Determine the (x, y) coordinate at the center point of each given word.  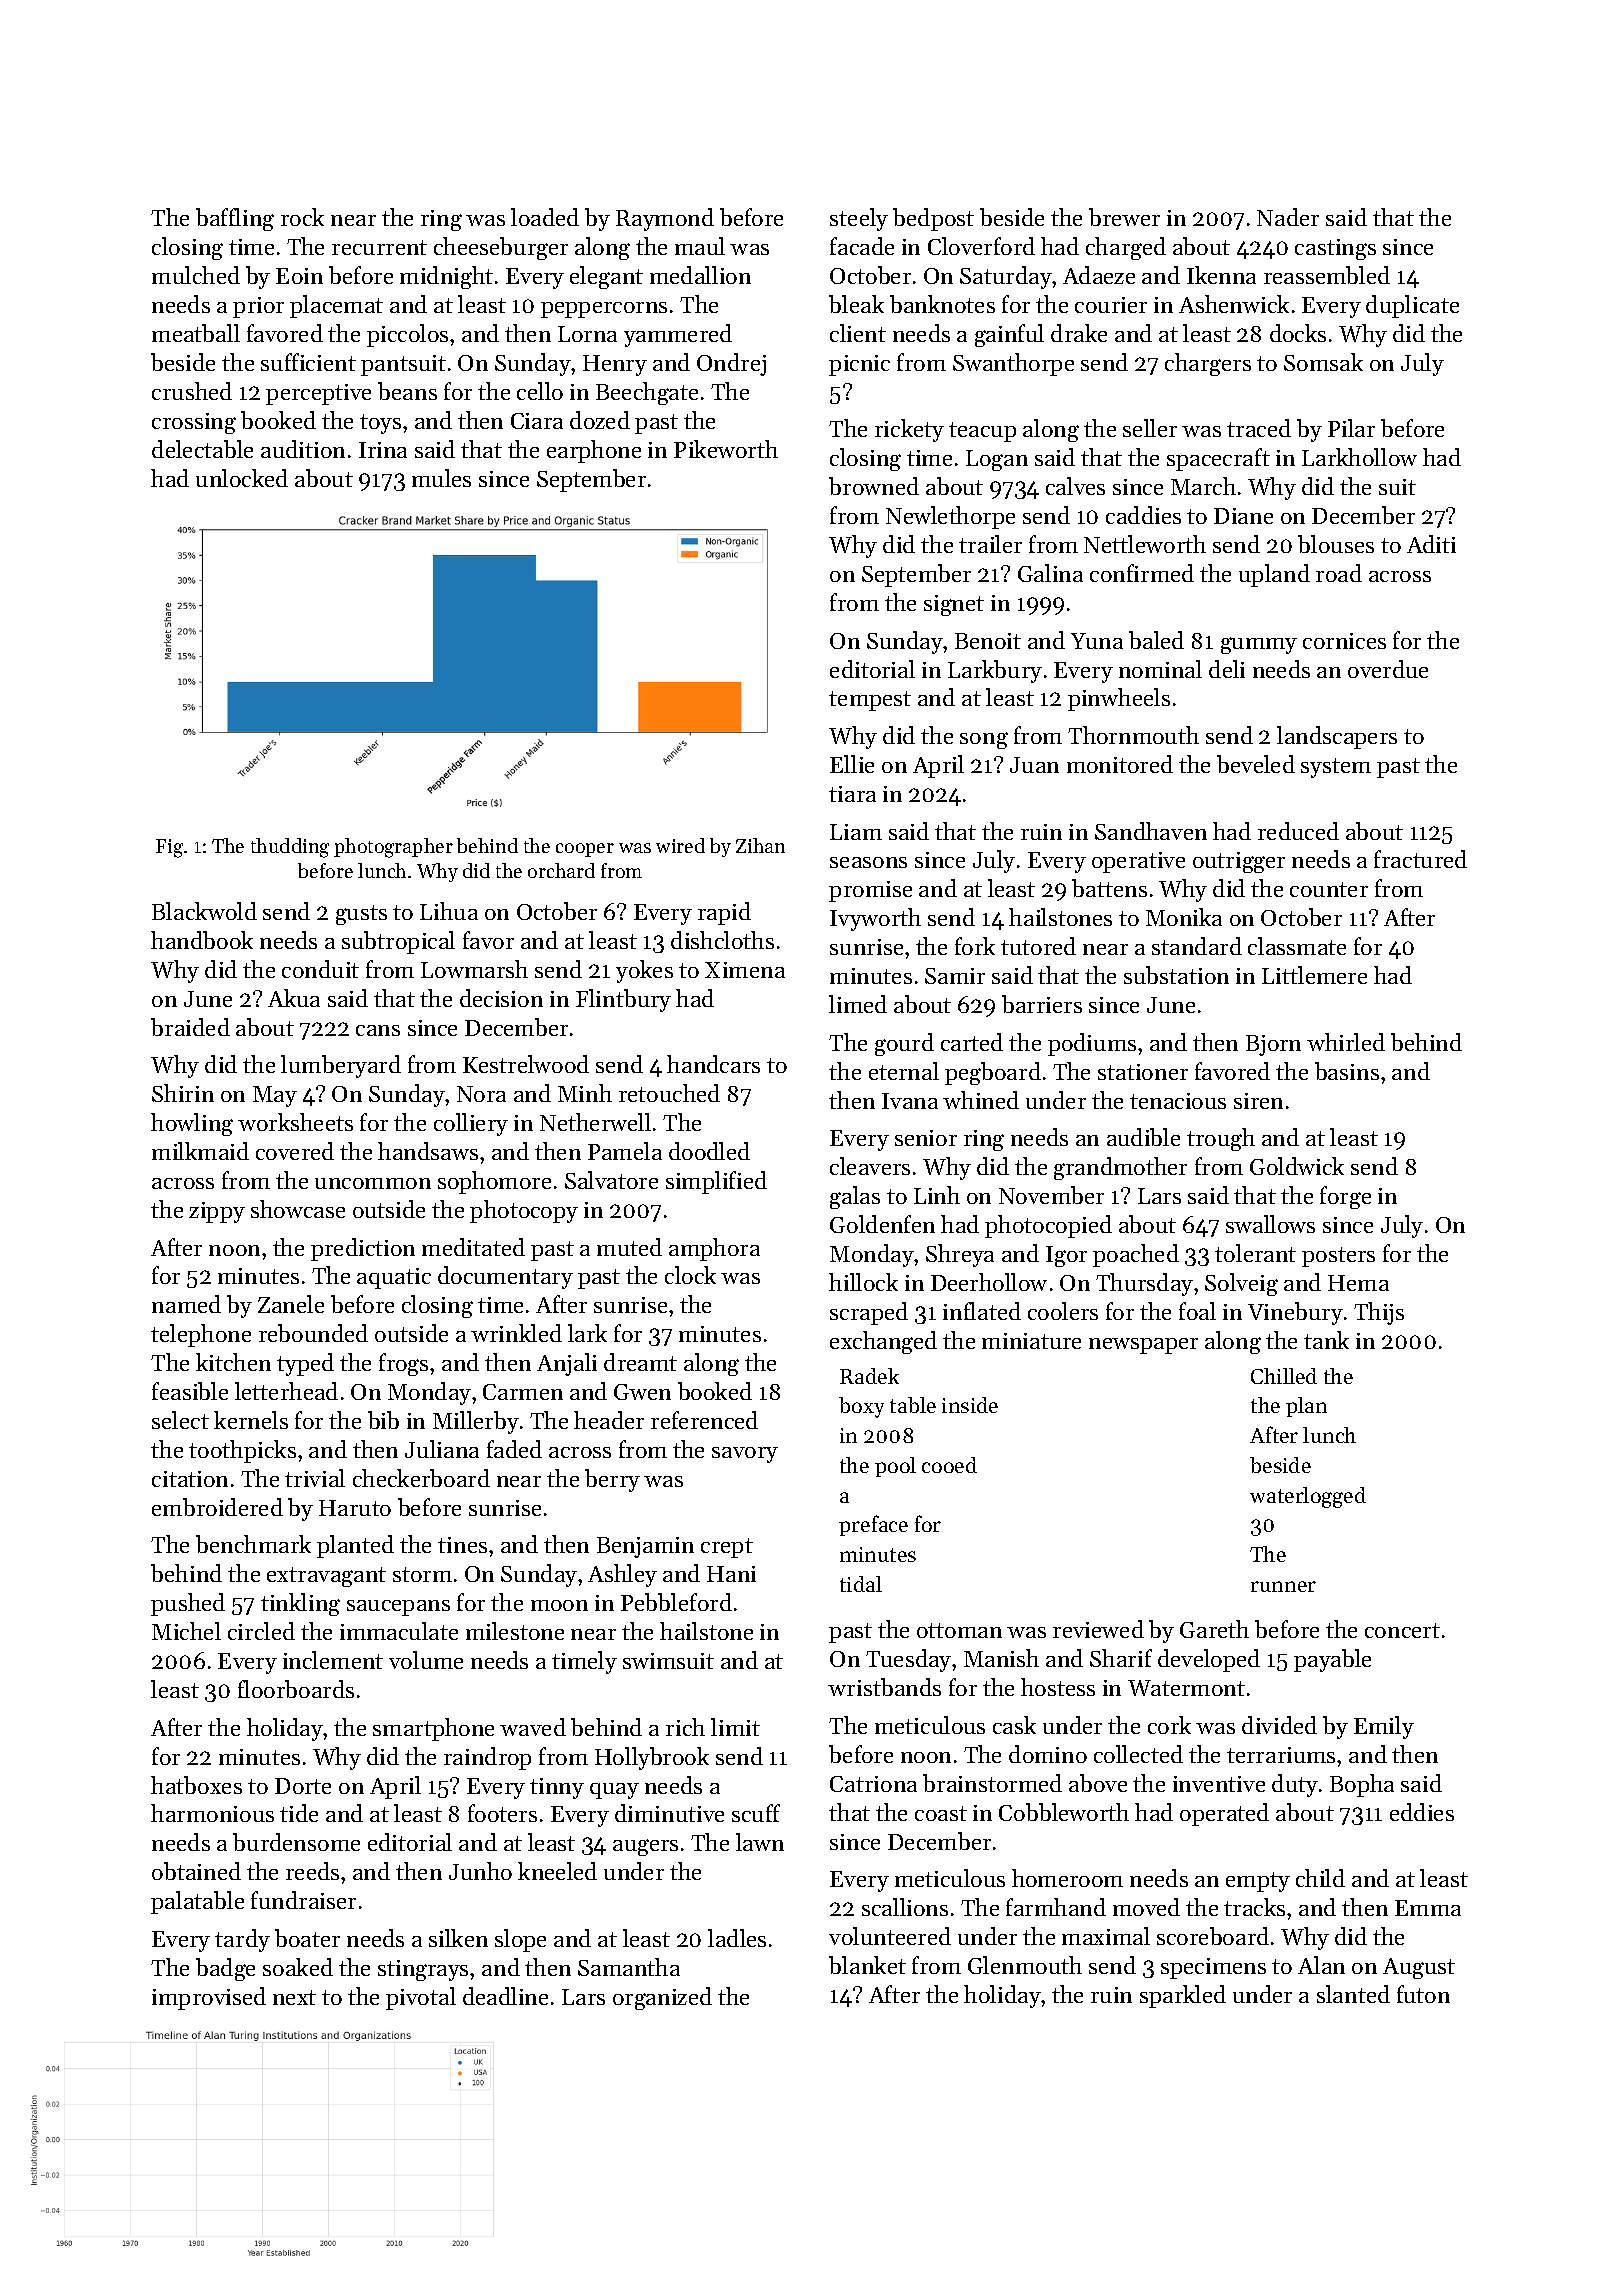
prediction (363, 1249)
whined (981, 1100)
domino (1048, 1754)
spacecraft (1218, 459)
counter (1329, 889)
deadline (505, 1996)
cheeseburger (501, 248)
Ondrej (731, 364)
